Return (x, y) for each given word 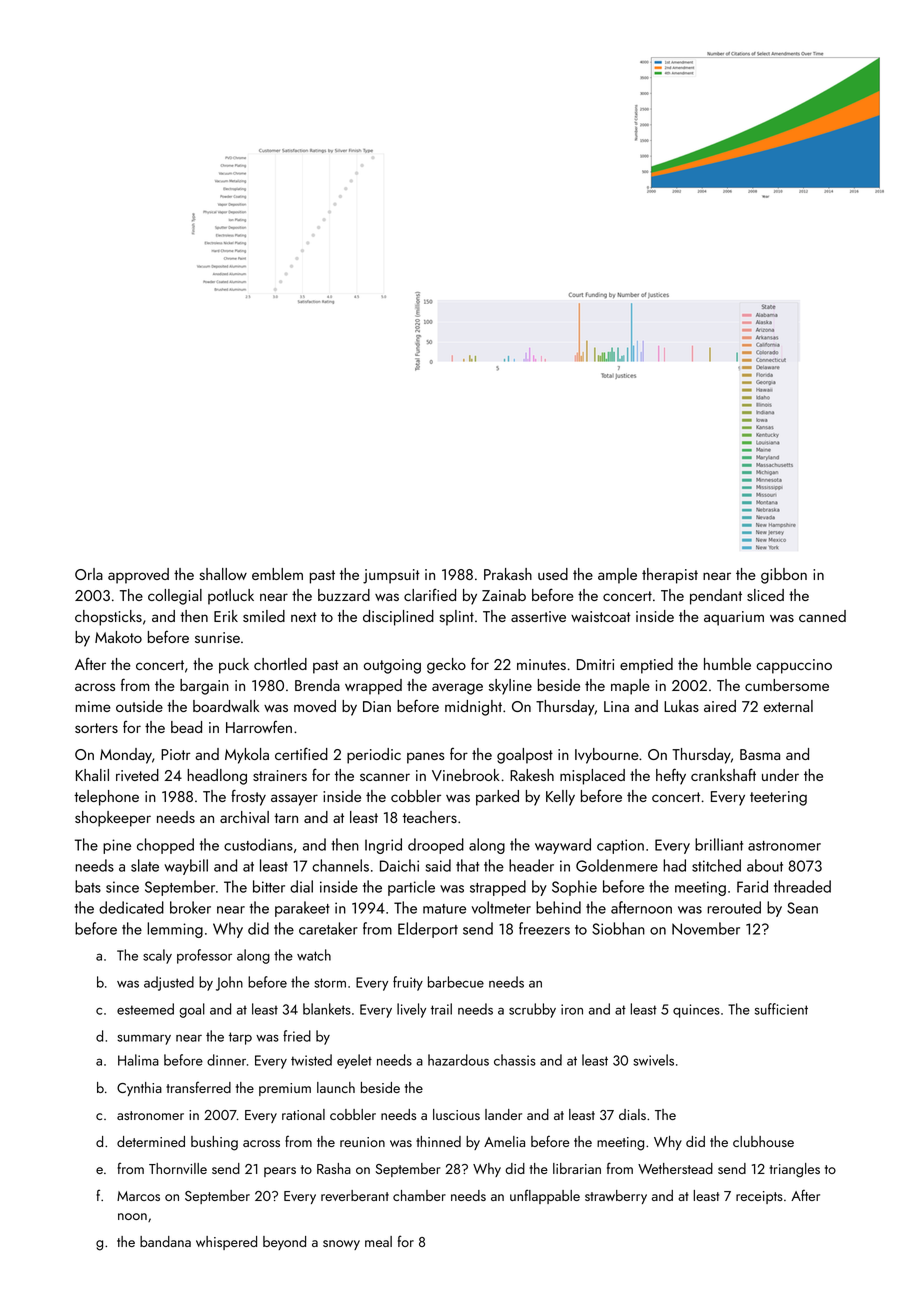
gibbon (784, 576)
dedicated (131, 907)
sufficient (781, 1009)
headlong (217, 777)
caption (620, 846)
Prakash (508, 574)
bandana (165, 1241)
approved (138, 576)
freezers (544, 928)
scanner (385, 777)
